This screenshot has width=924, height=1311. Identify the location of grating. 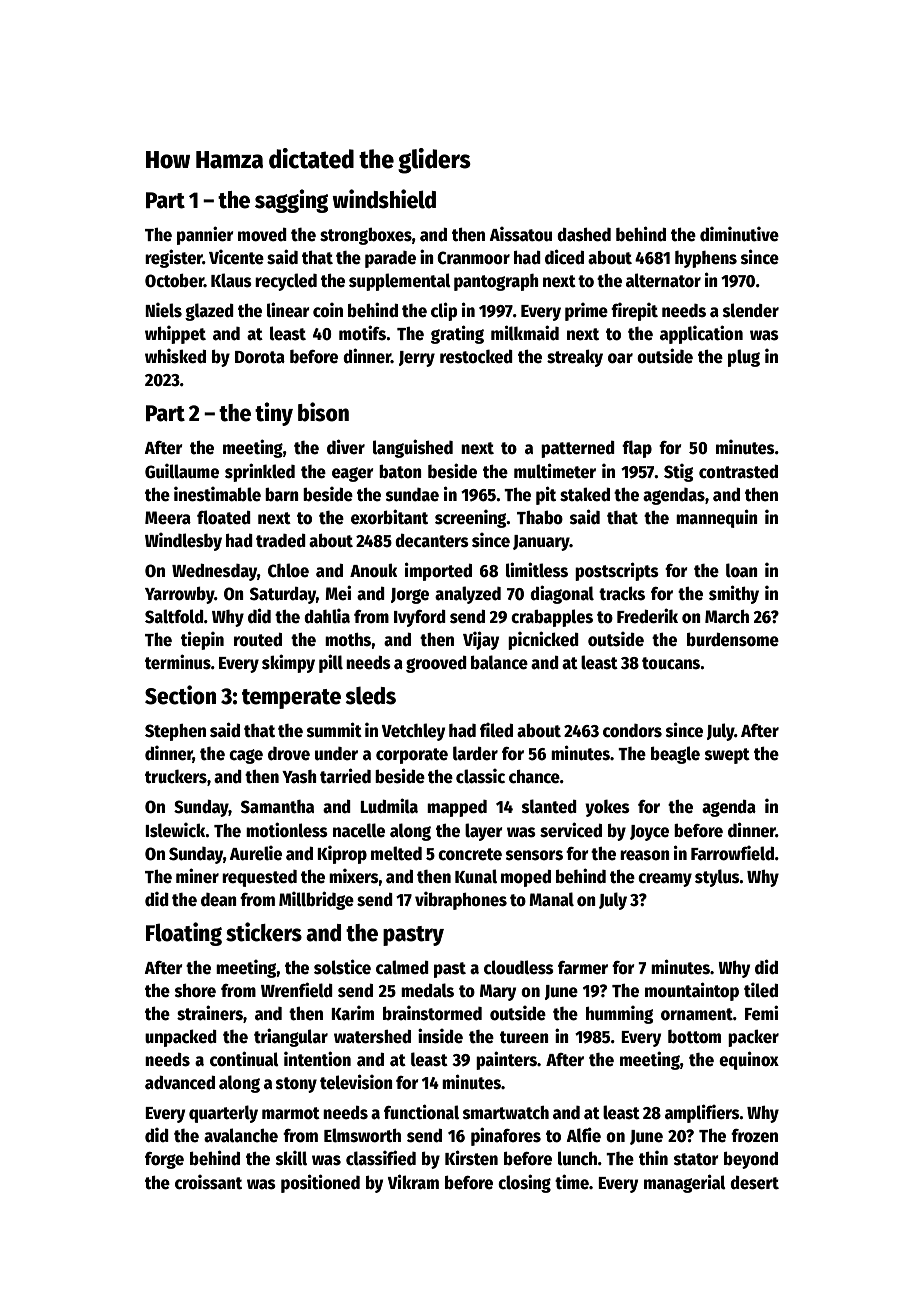
(457, 334).
